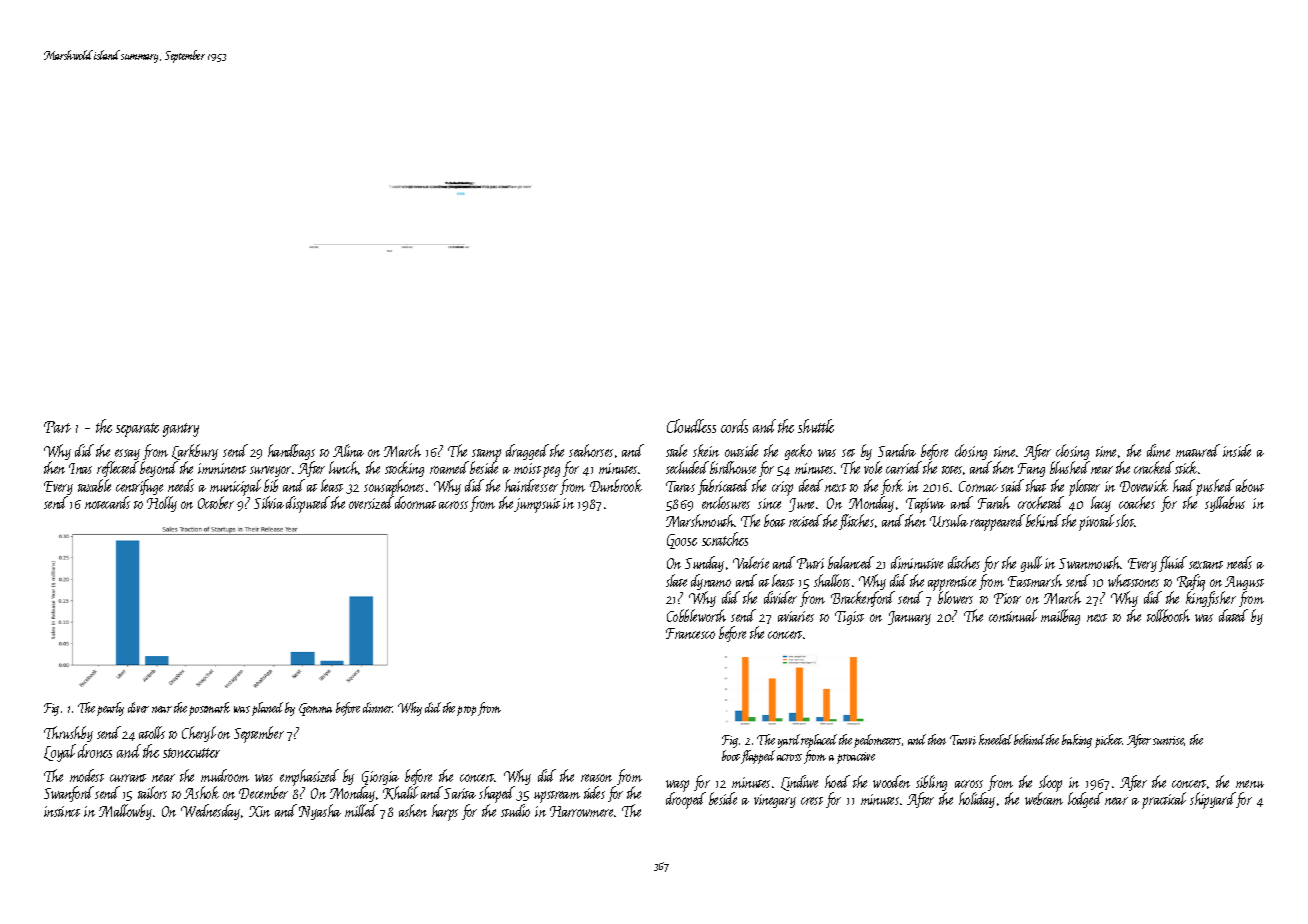 This screenshot has height=924, width=1308. What do you see at coordinates (725, 539) in the screenshot?
I see `scratches` at bounding box center [725, 539].
